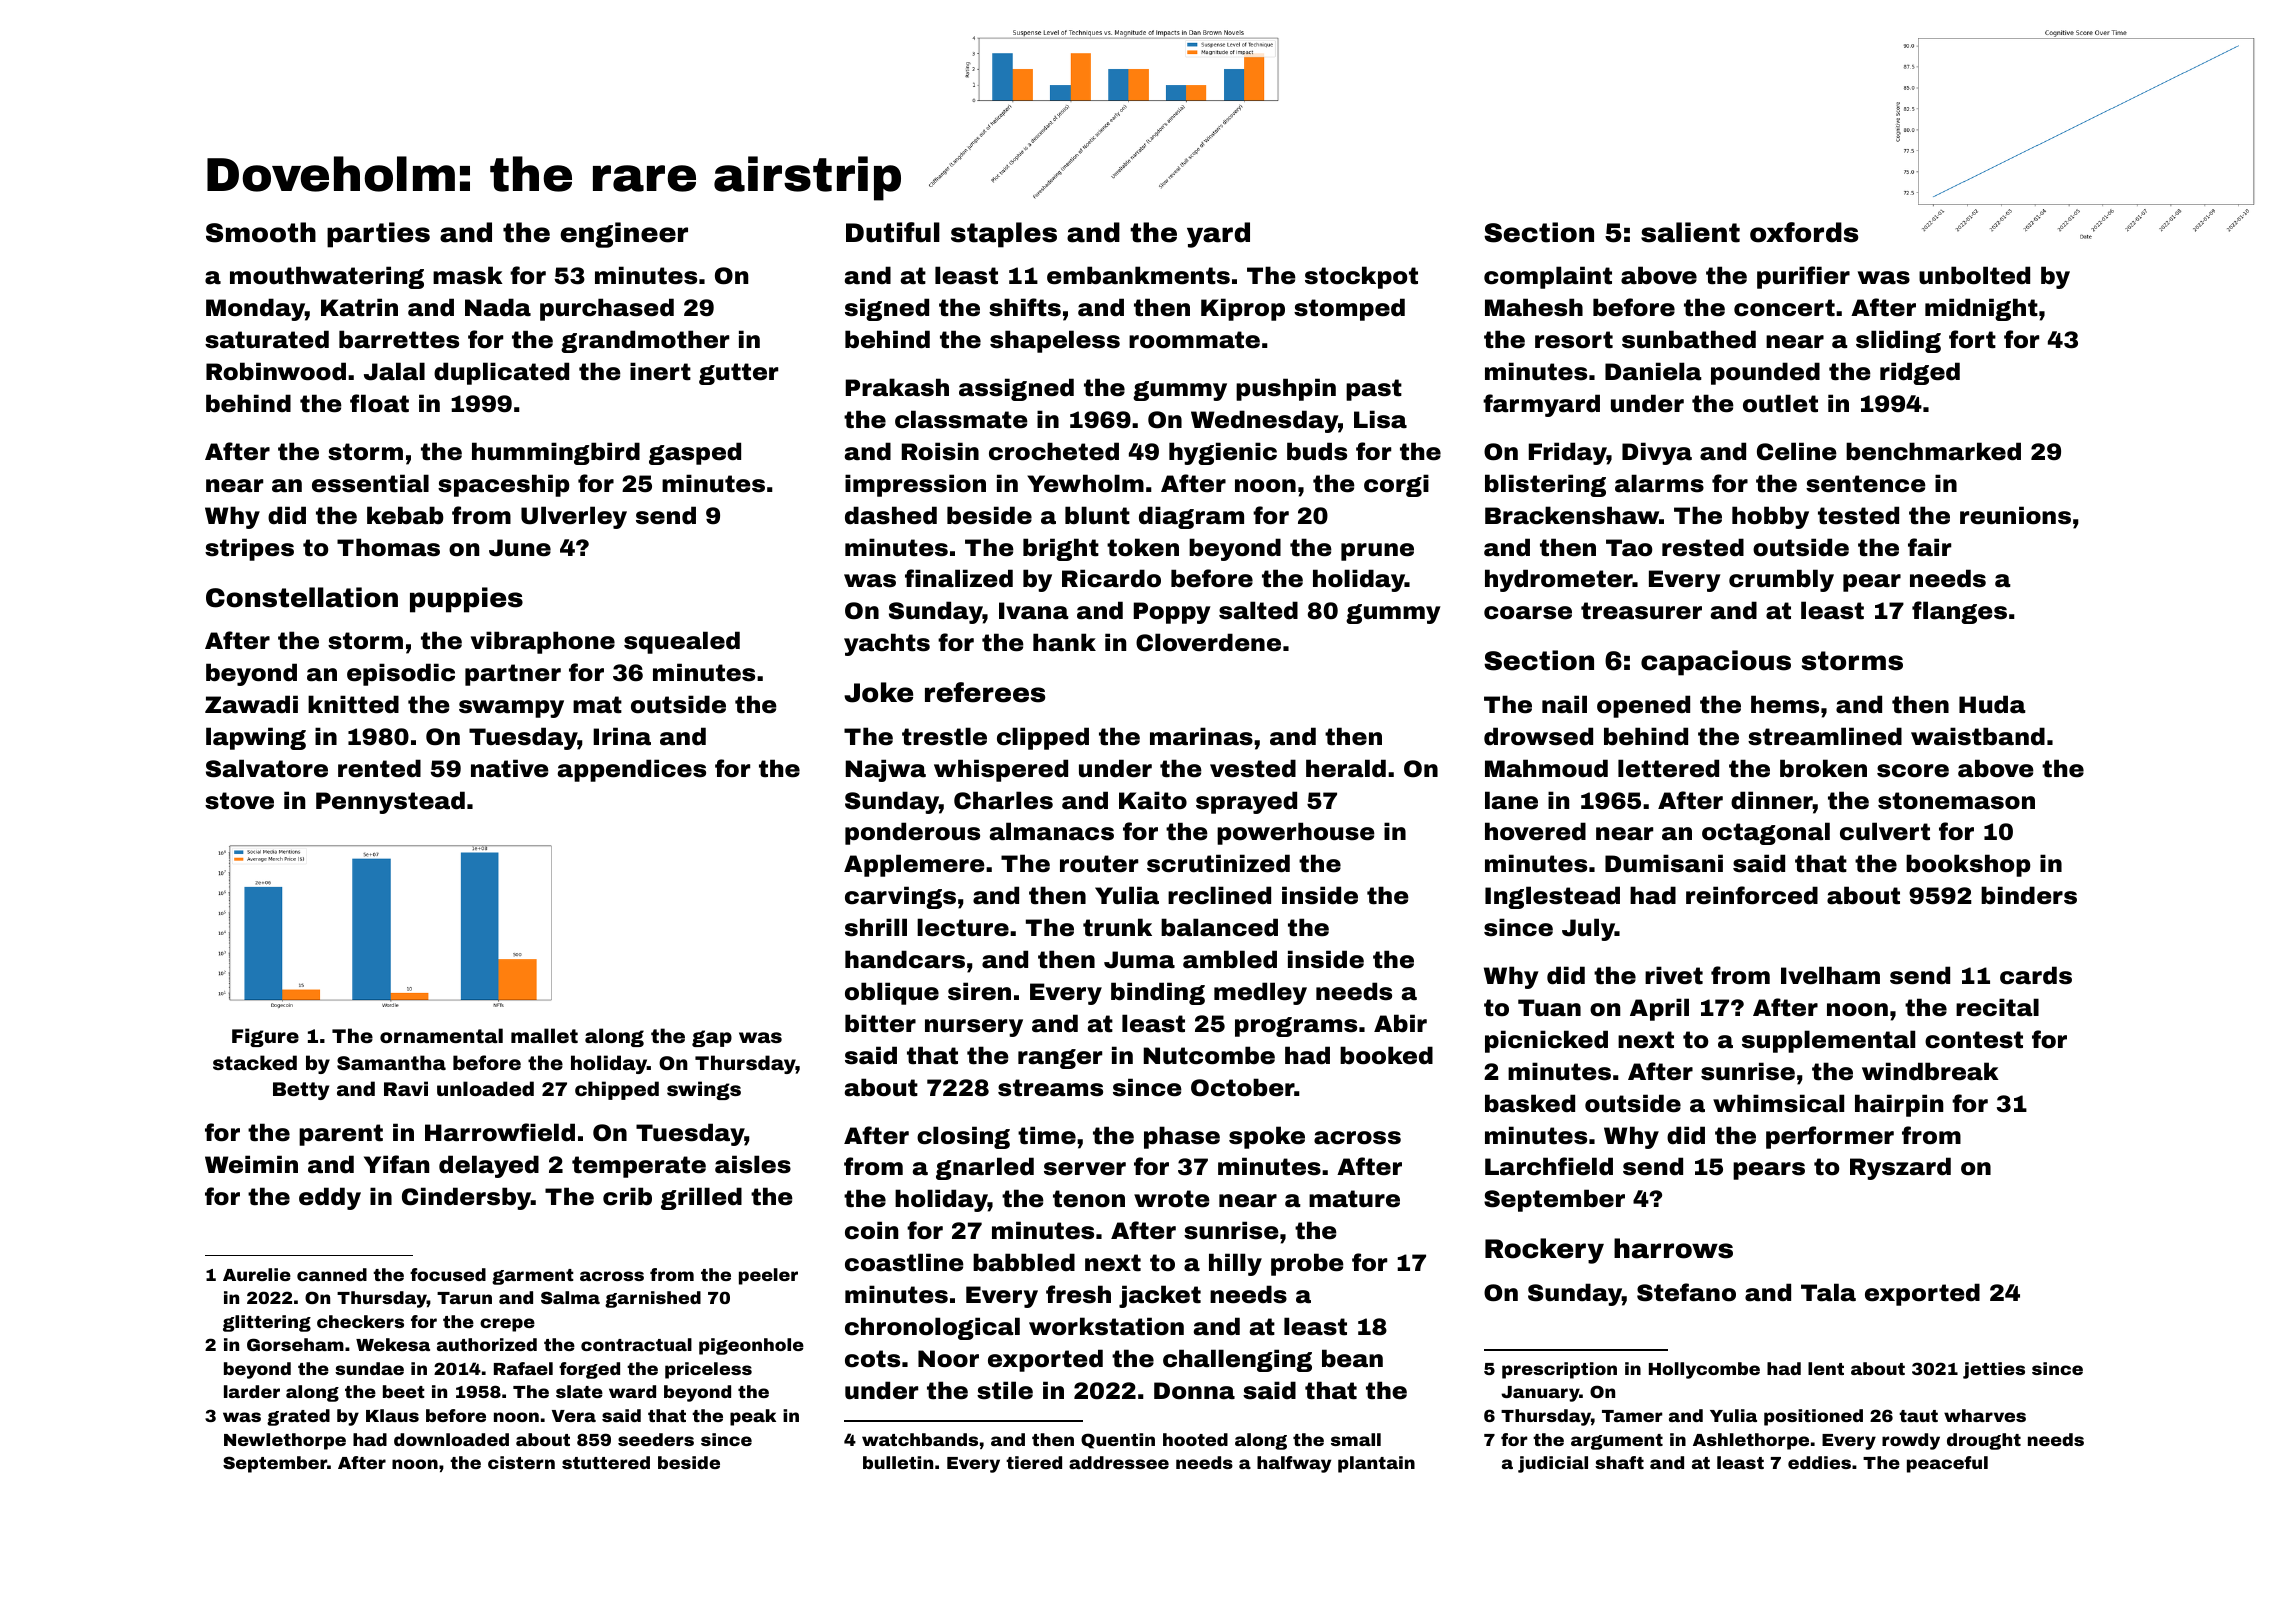 The width and height of the screenshot is (2292, 1620). I want to click on Salma, so click(570, 1297).
